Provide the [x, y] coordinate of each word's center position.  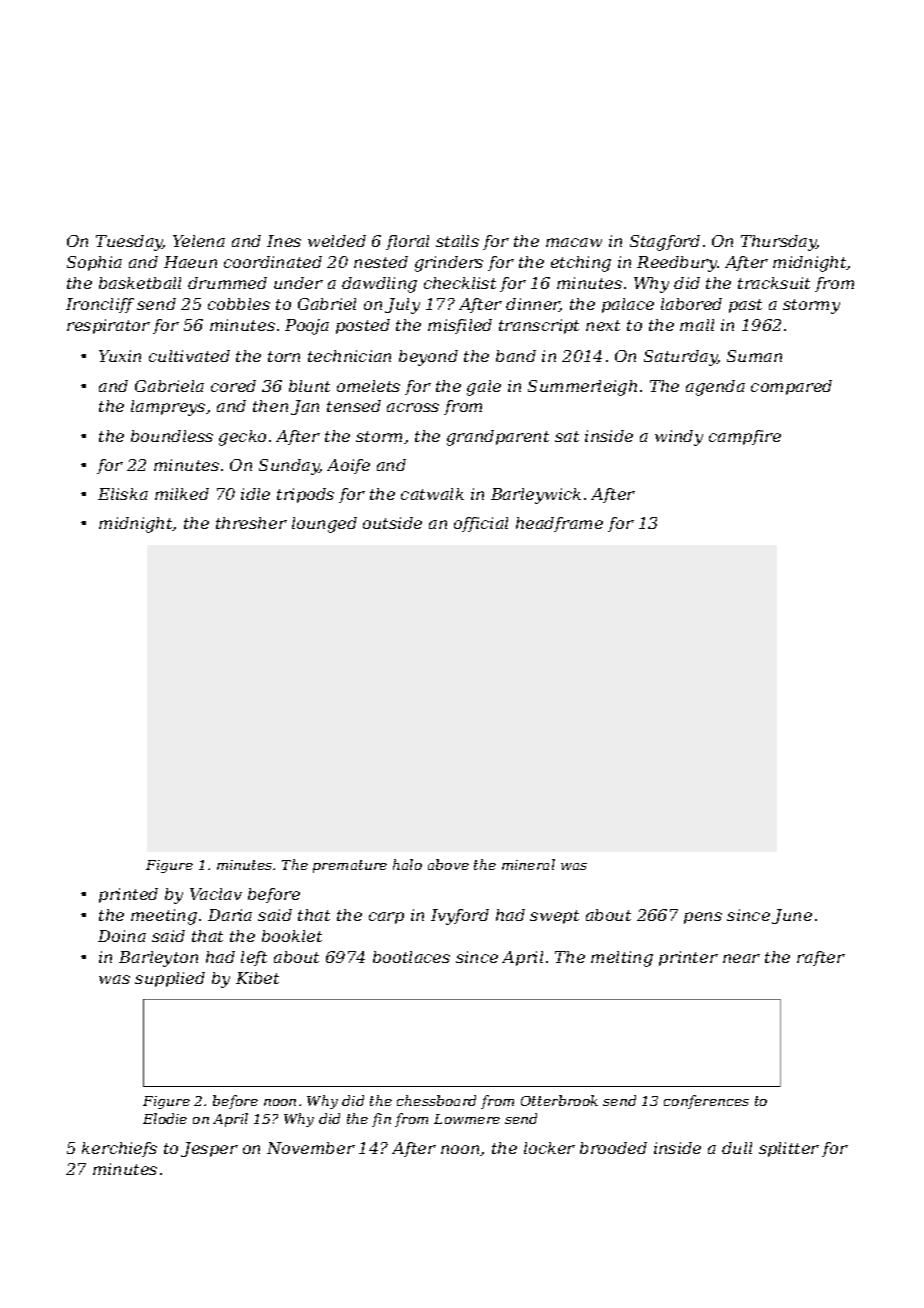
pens [703, 918]
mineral [528, 864]
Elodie [165, 1118]
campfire [745, 437]
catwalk [432, 494]
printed [128, 895]
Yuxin [120, 356]
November [311, 1148]
